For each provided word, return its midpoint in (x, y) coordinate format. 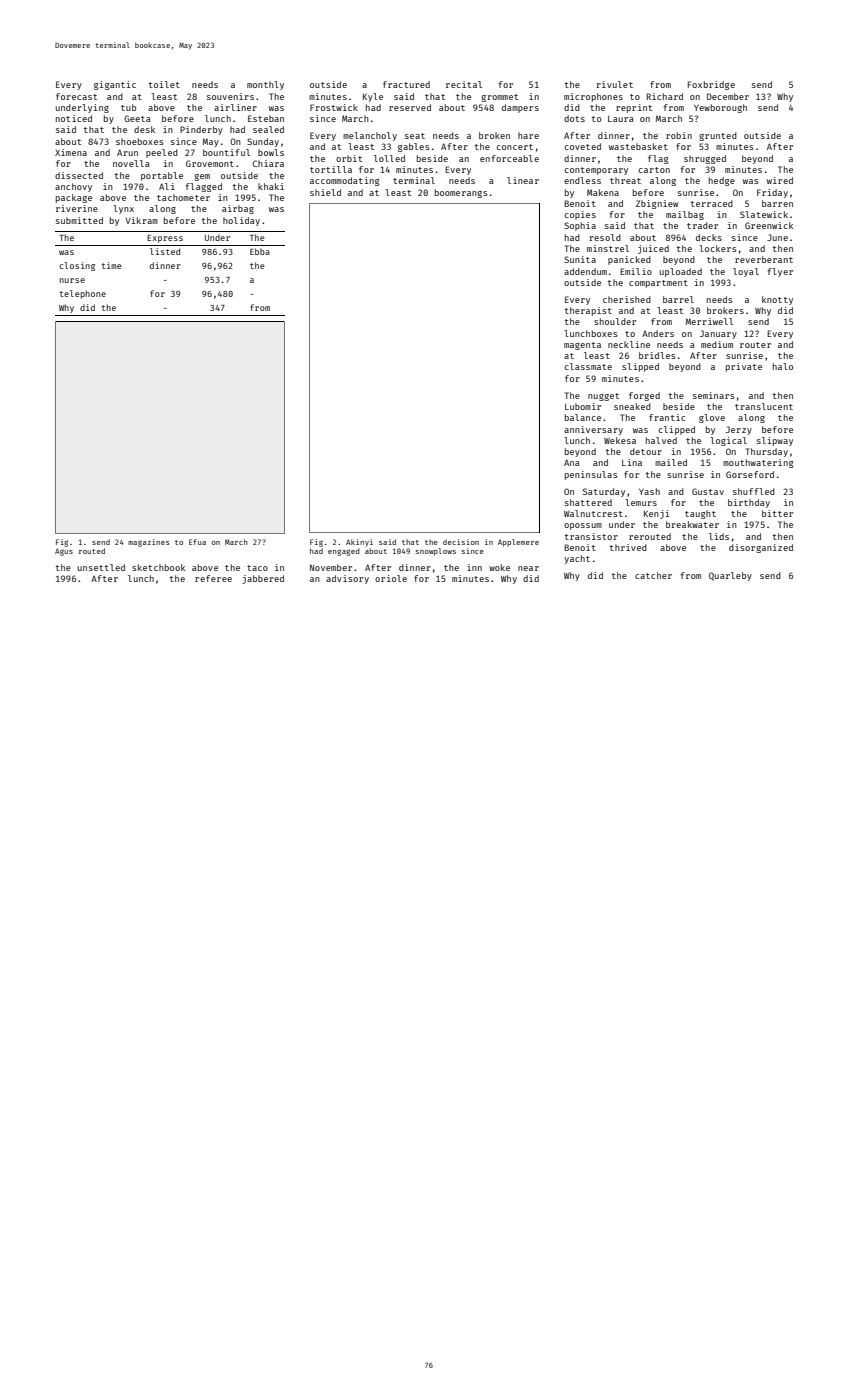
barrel (678, 299)
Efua (197, 542)
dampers (520, 108)
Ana (572, 462)
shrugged (705, 159)
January (718, 334)
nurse (72, 280)
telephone (83, 294)
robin (679, 135)
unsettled (101, 567)
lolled (389, 158)
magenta (582, 346)
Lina (632, 462)
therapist (588, 311)
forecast (76, 96)
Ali (167, 186)
